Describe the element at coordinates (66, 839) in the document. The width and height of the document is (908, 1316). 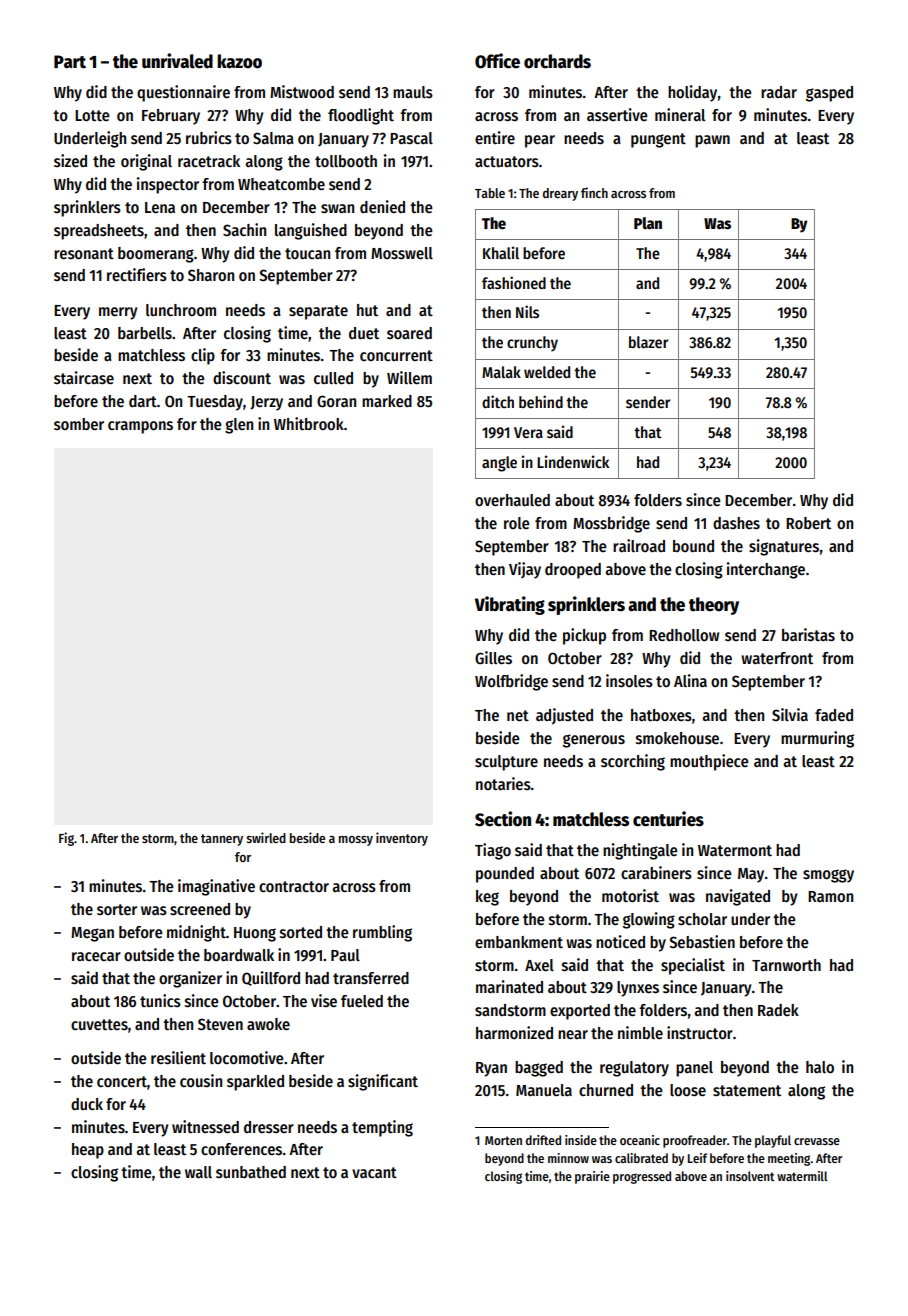
I see `Fig` at that location.
